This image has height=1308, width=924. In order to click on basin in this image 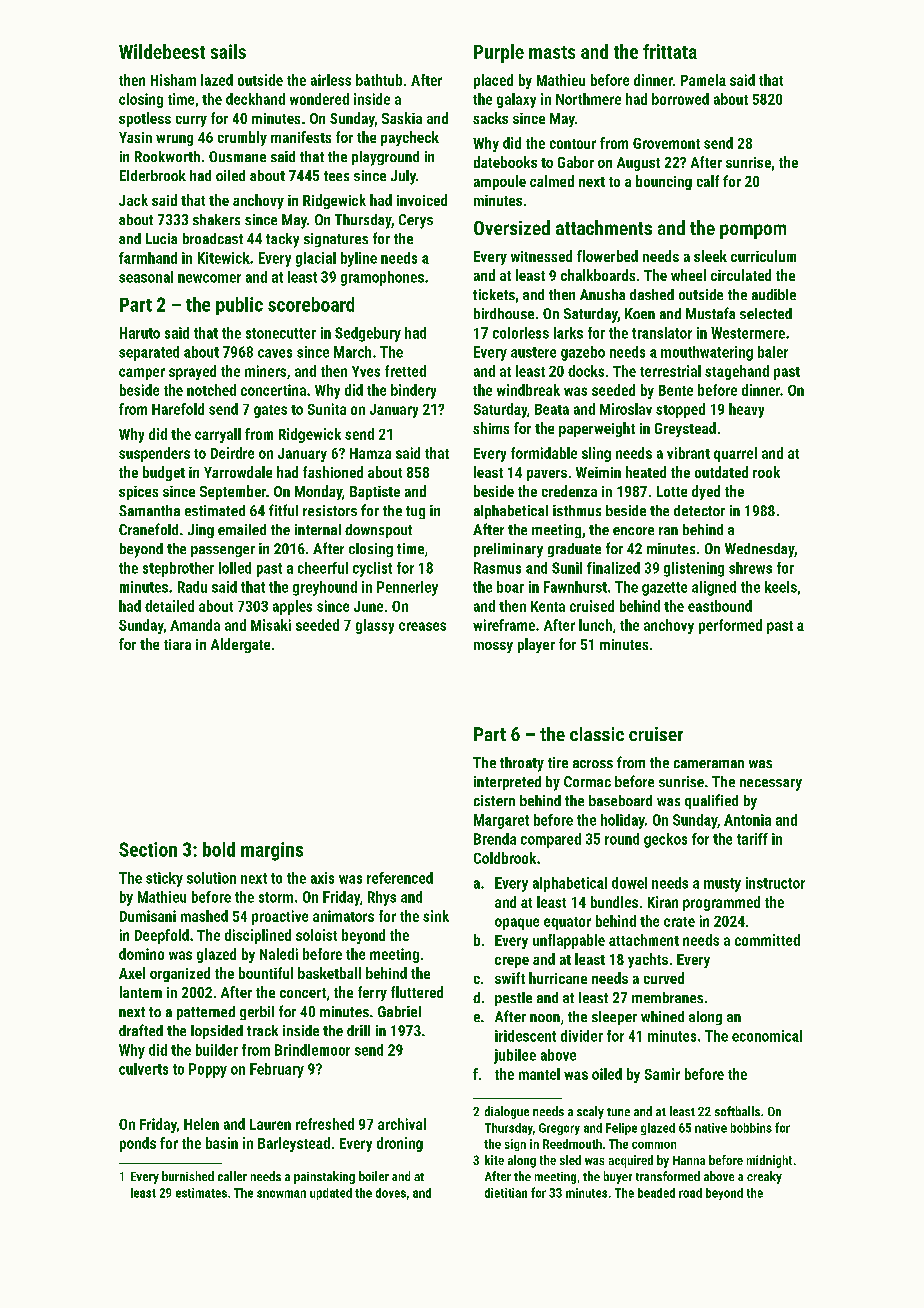, I will do `click(222, 1143)`.
